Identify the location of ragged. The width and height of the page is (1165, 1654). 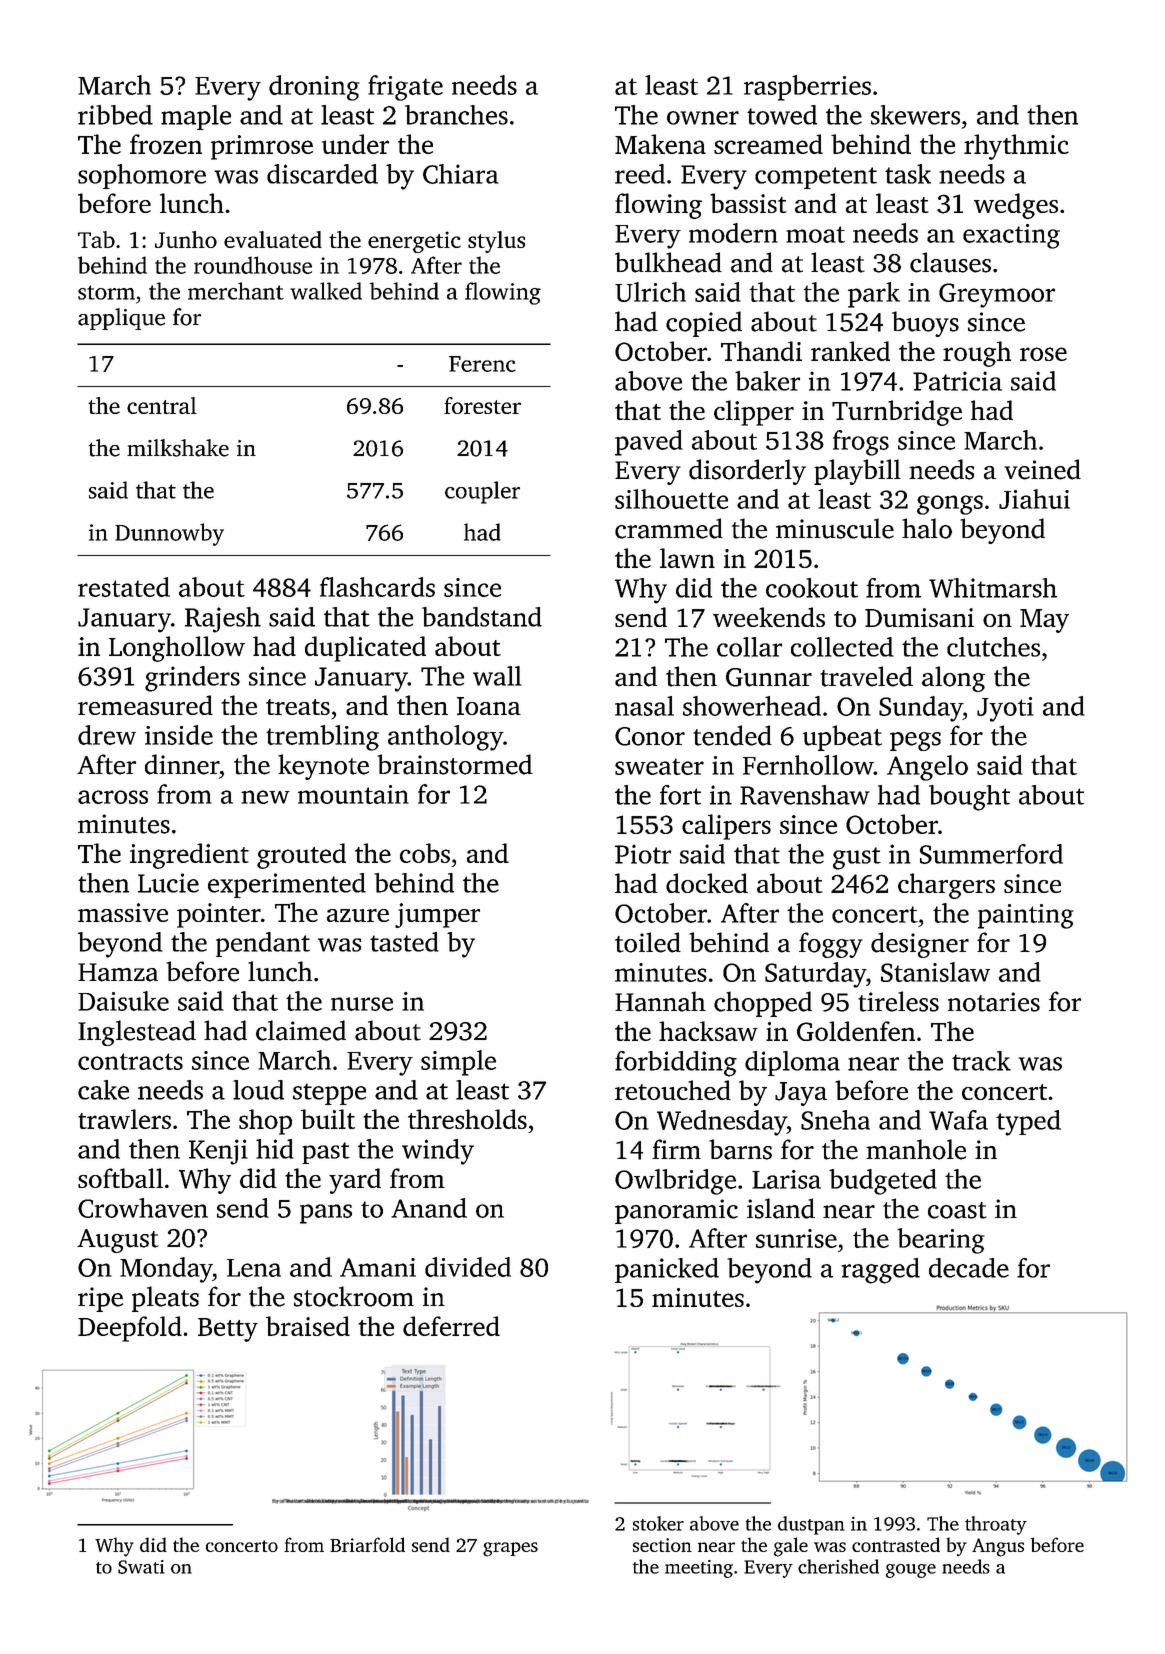
(880, 1271).
